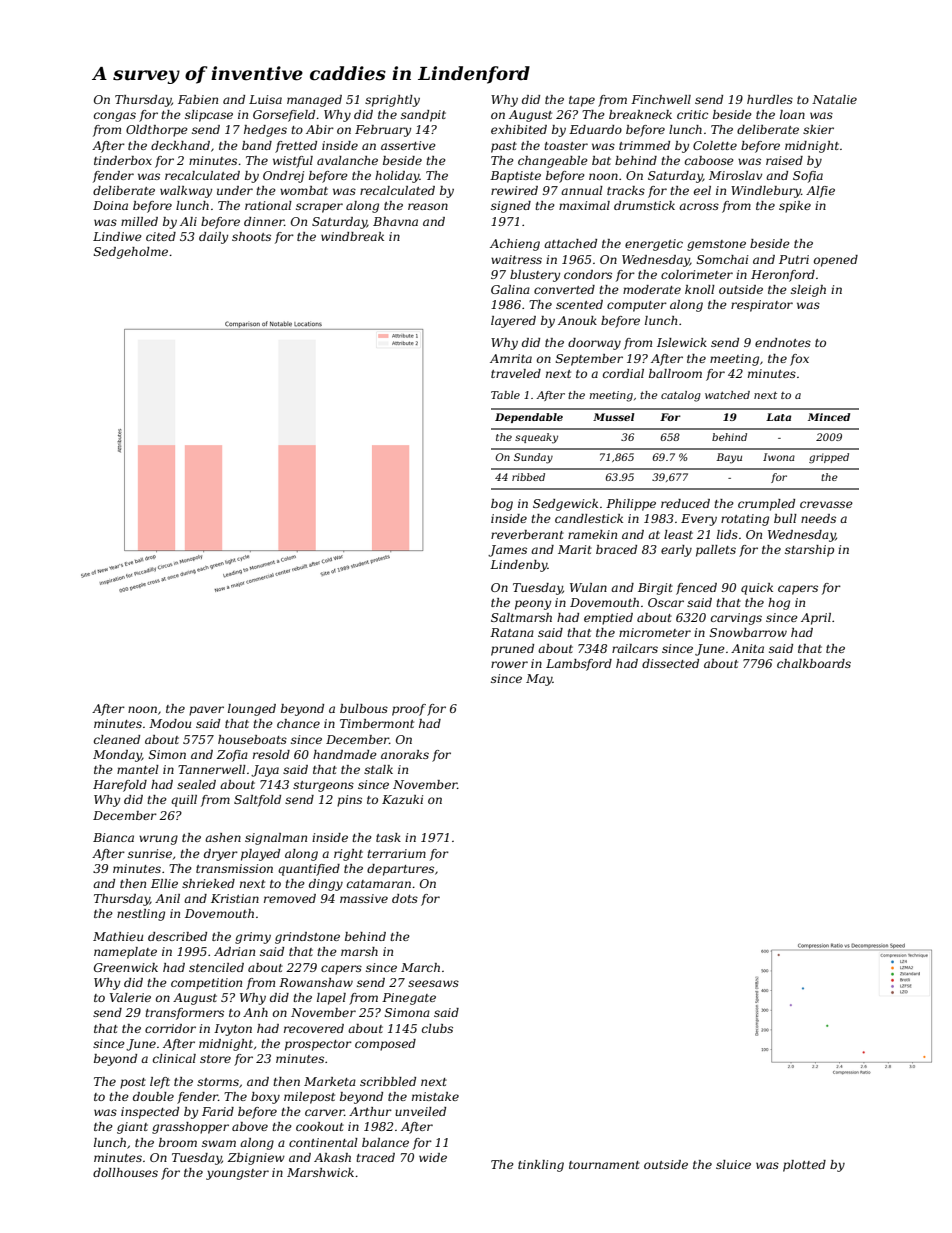 The image size is (952, 1233). What do you see at coordinates (125, 1172) in the page?
I see `dollhouses` at bounding box center [125, 1172].
